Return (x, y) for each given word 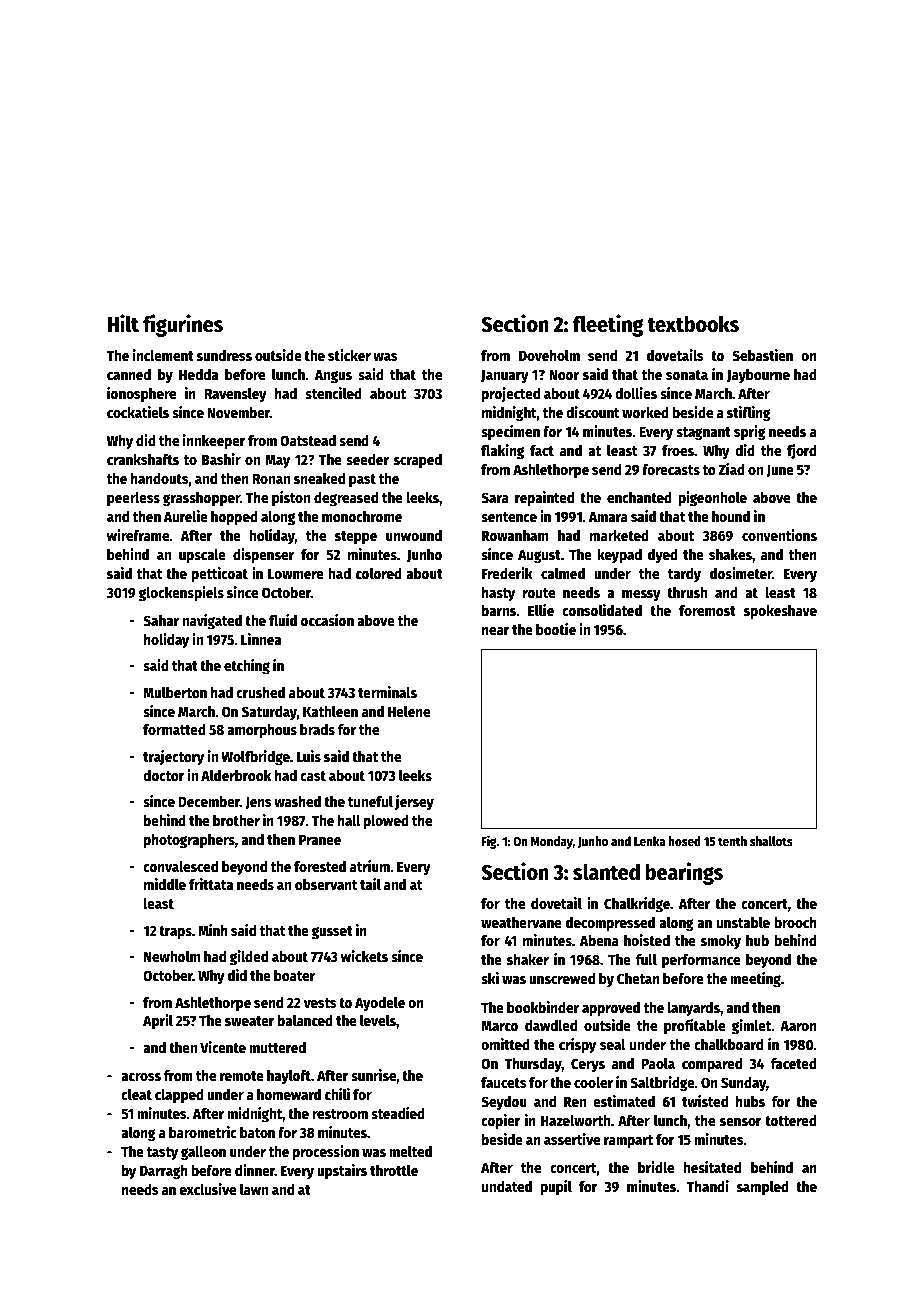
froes (678, 450)
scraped (418, 461)
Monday (552, 842)
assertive (572, 1139)
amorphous (262, 731)
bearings (684, 873)
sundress (224, 355)
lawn (254, 1189)
